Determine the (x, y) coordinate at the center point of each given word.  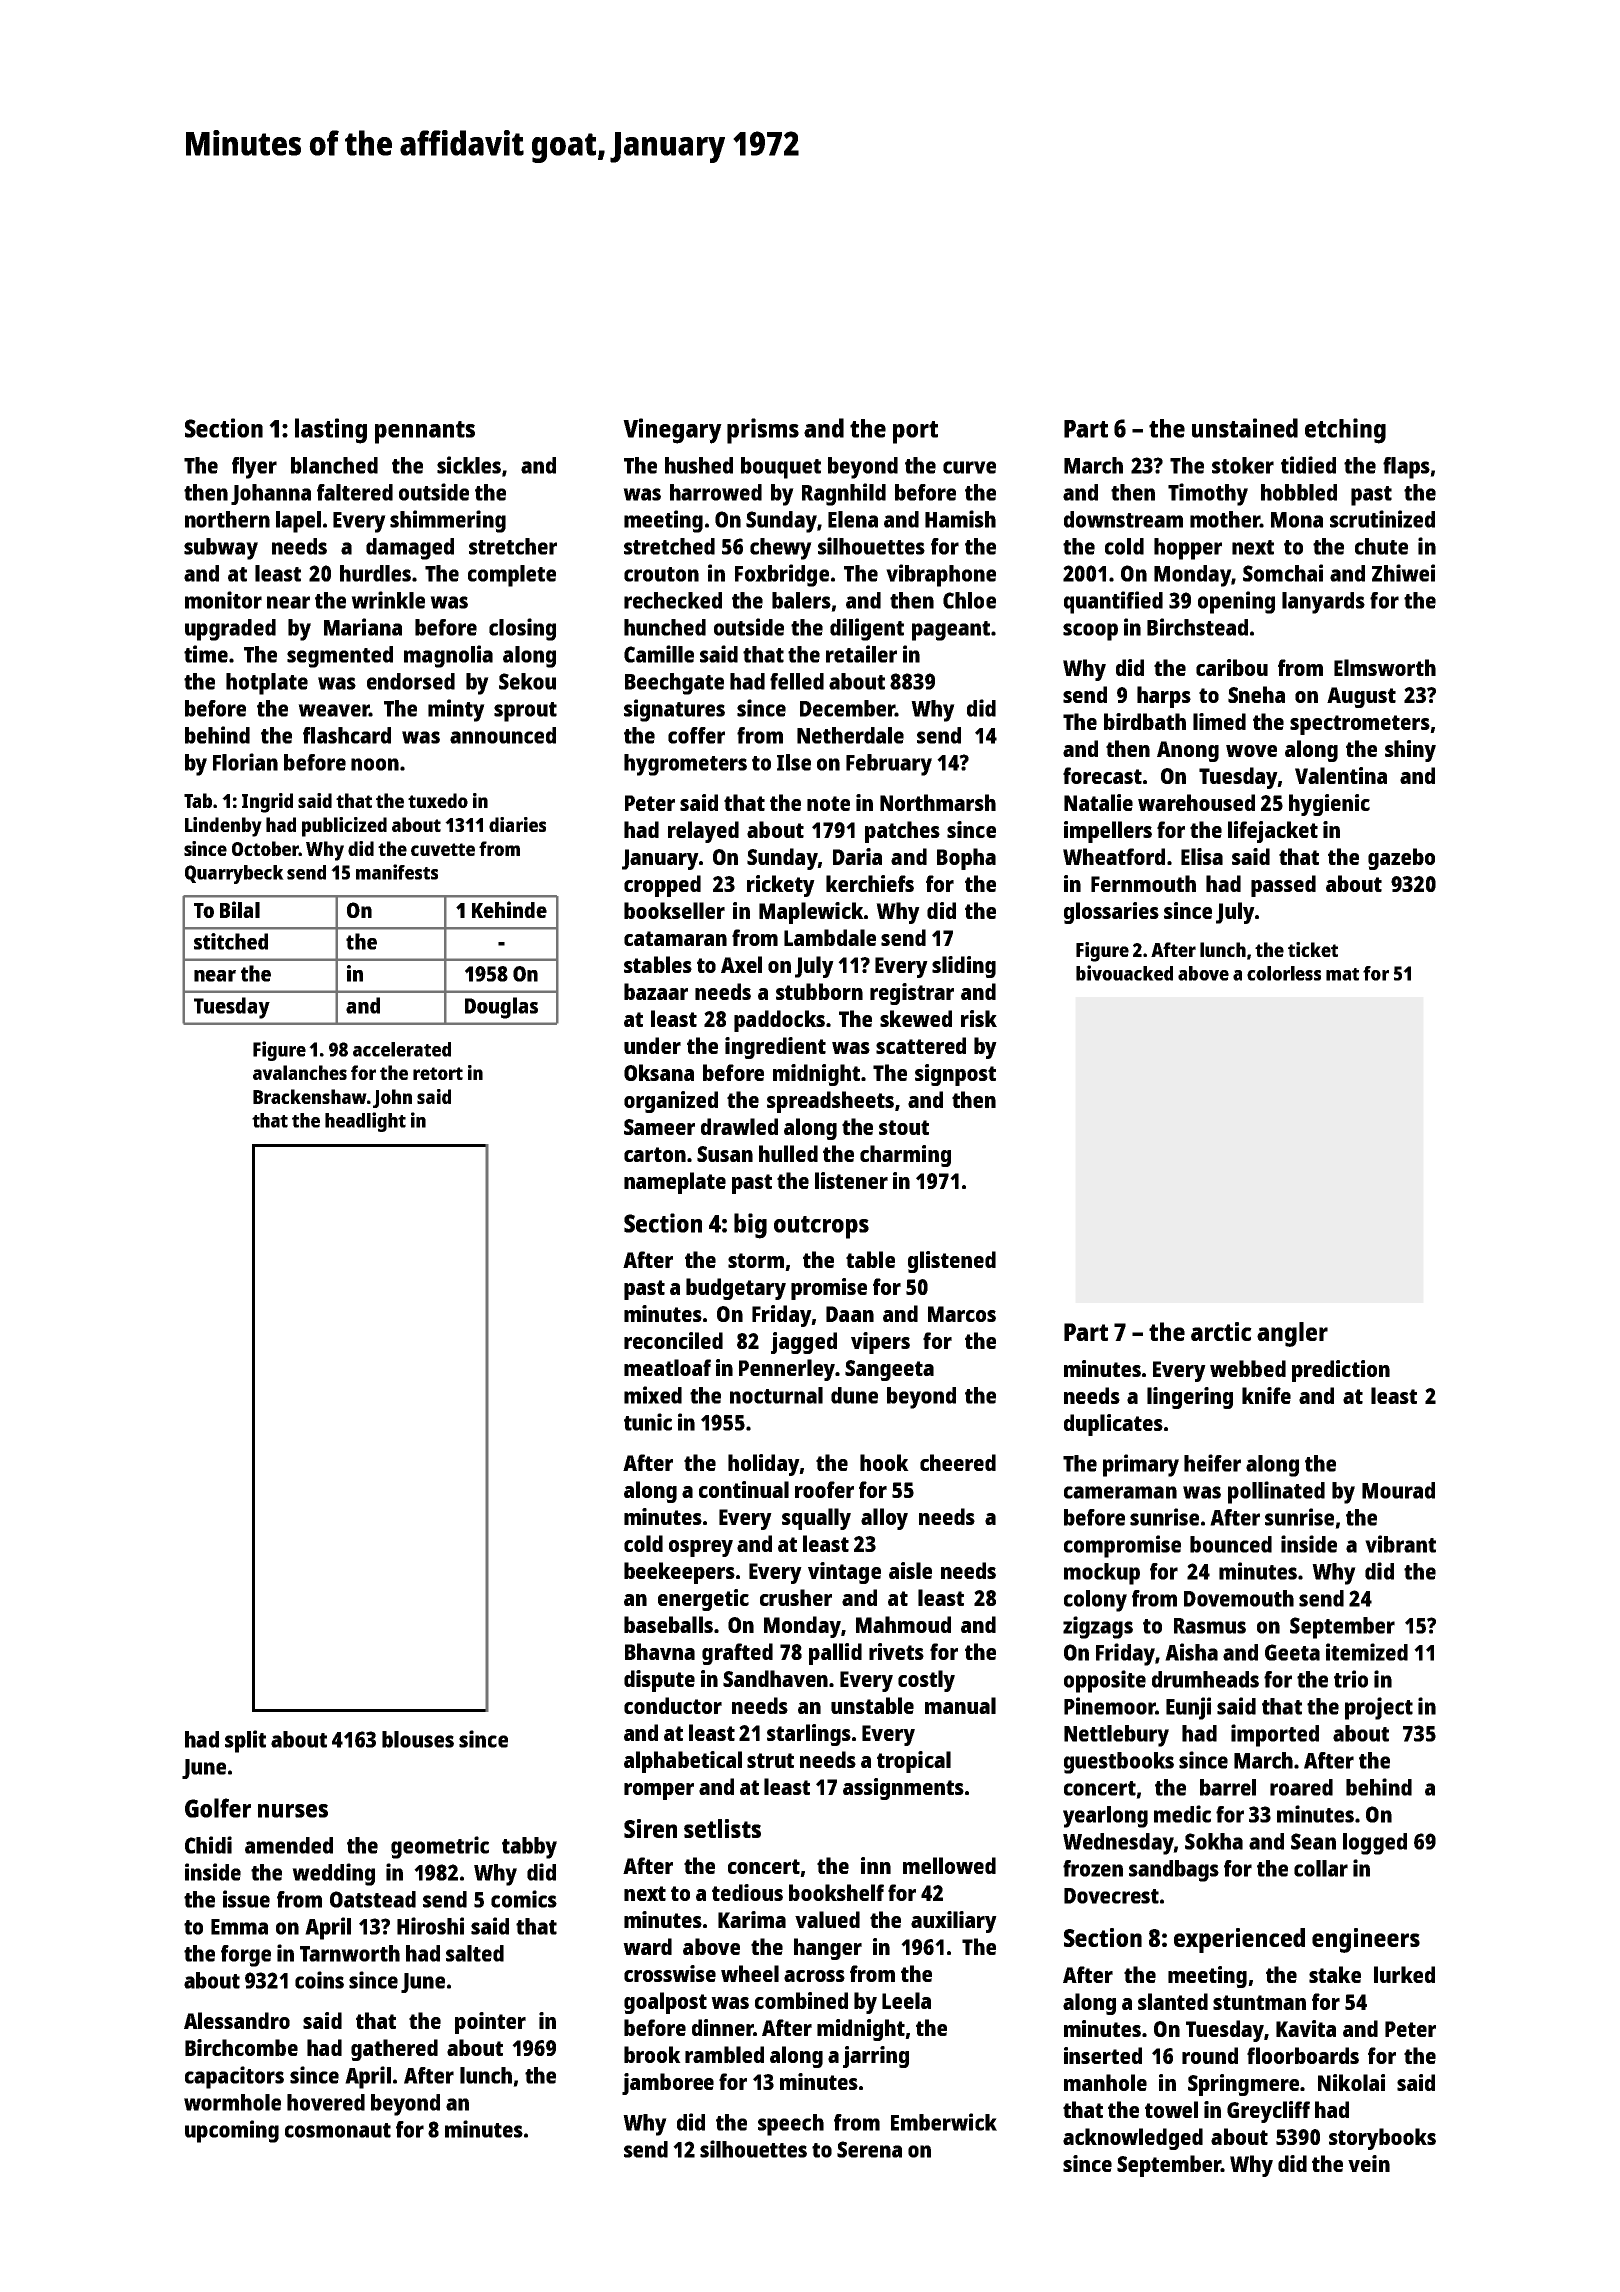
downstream (1123, 519)
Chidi (208, 1845)
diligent (867, 629)
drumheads (1205, 1679)
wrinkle (388, 600)
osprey (701, 1548)
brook (652, 2054)
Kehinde (509, 909)
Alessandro (237, 2020)
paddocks (779, 1021)
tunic (648, 1422)
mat (1342, 974)
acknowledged (1133, 2139)
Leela (906, 2000)
